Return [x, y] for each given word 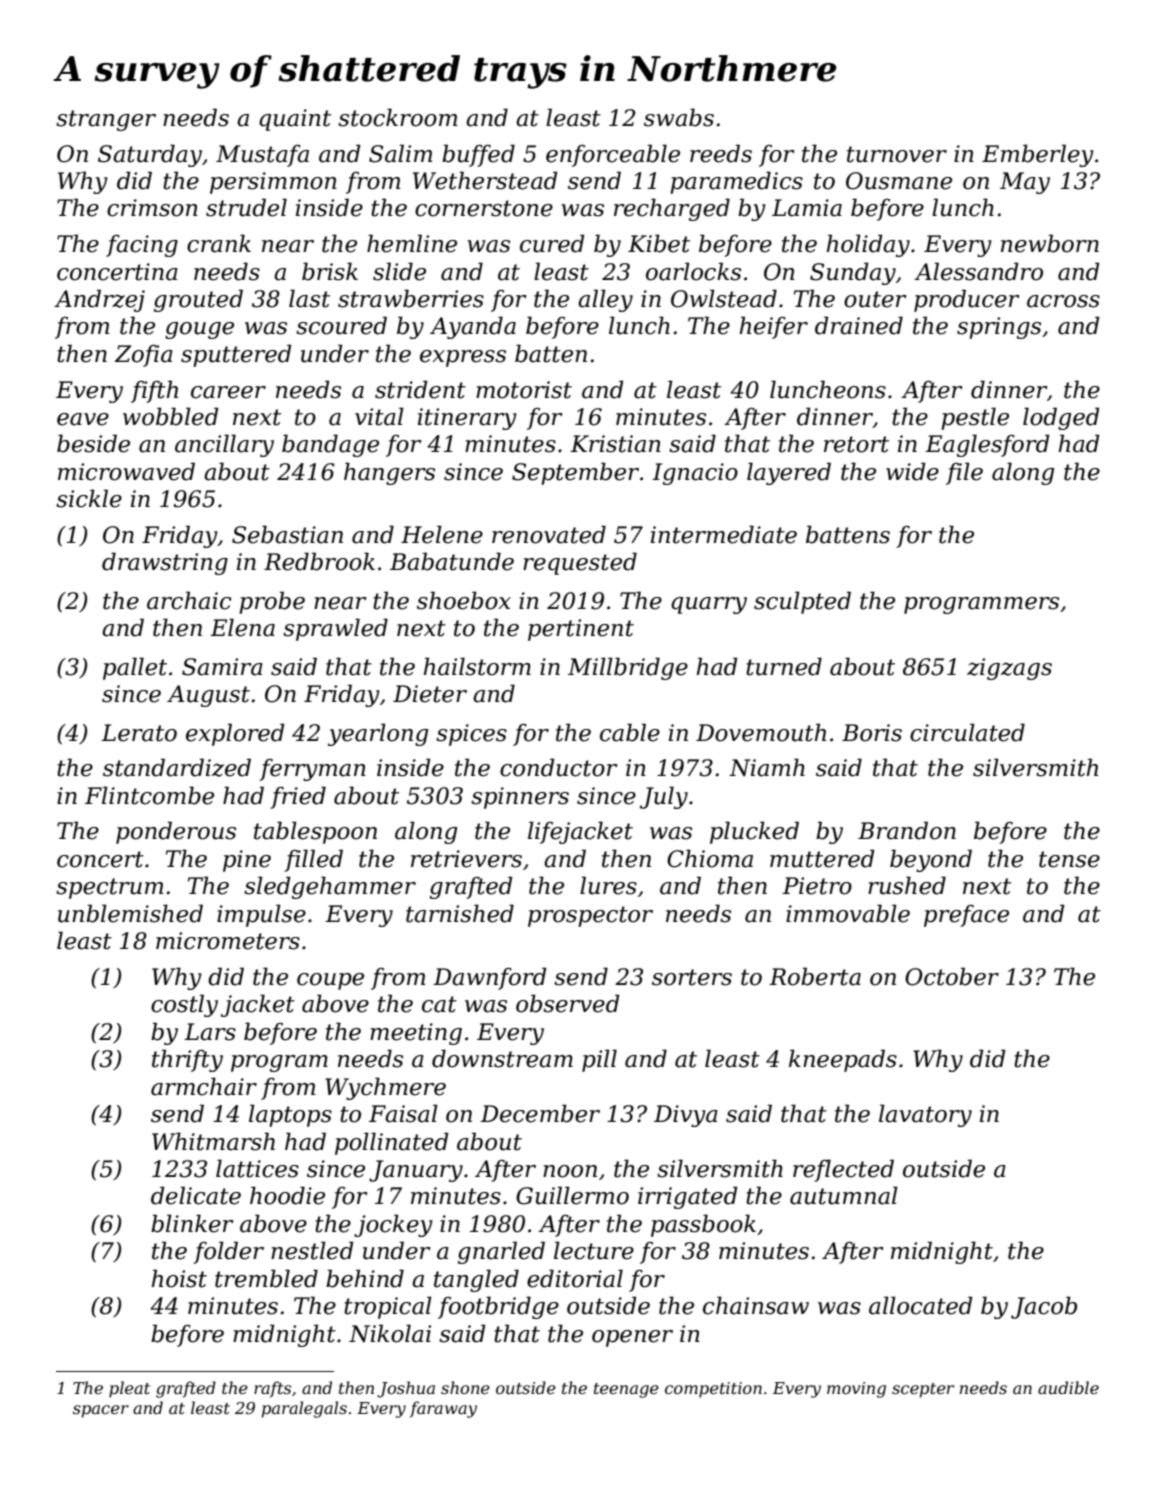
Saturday [150, 155]
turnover [897, 154]
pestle [975, 418]
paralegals [304, 1409]
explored [235, 734]
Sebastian [287, 534]
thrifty [187, 1060]
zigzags [1009, 669]
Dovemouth [761, 732]
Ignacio [695, 474]
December [540, 1113]
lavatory [925, 1115]
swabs [679, 117]
